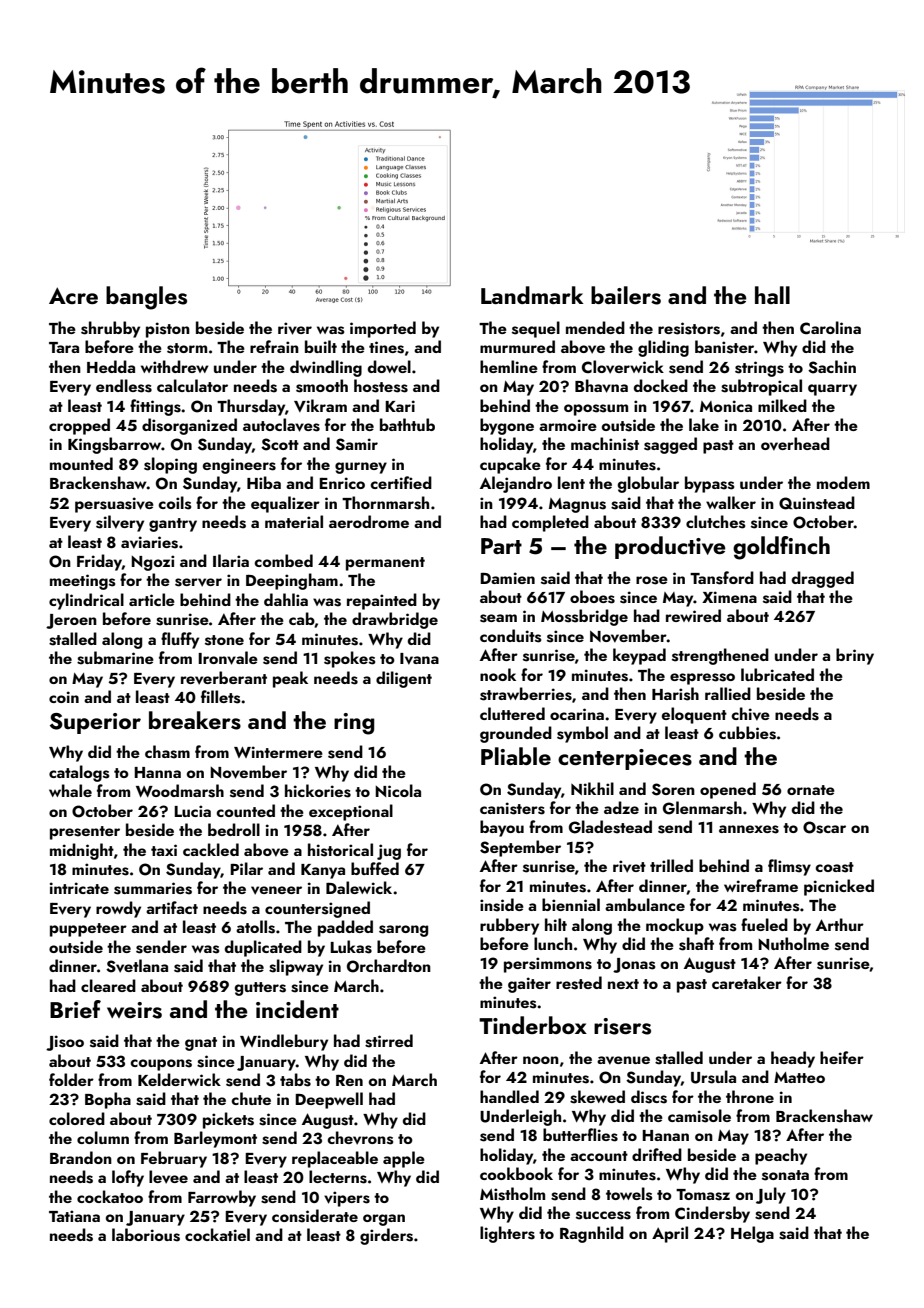 This document has width=924, height=1308. I want to click on Soren, so click(673, 789).
